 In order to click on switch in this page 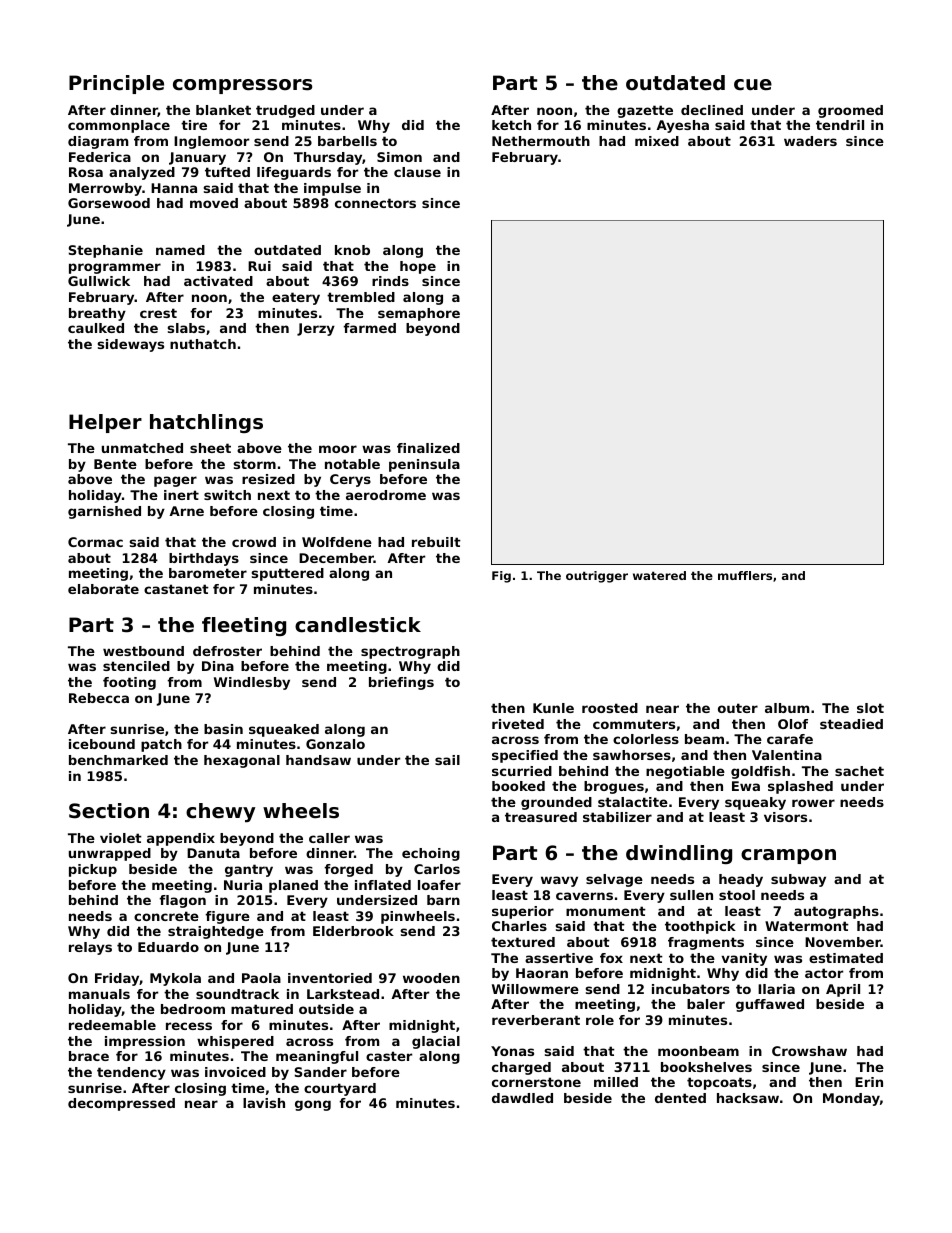, I will do `click(227, 495)`.
